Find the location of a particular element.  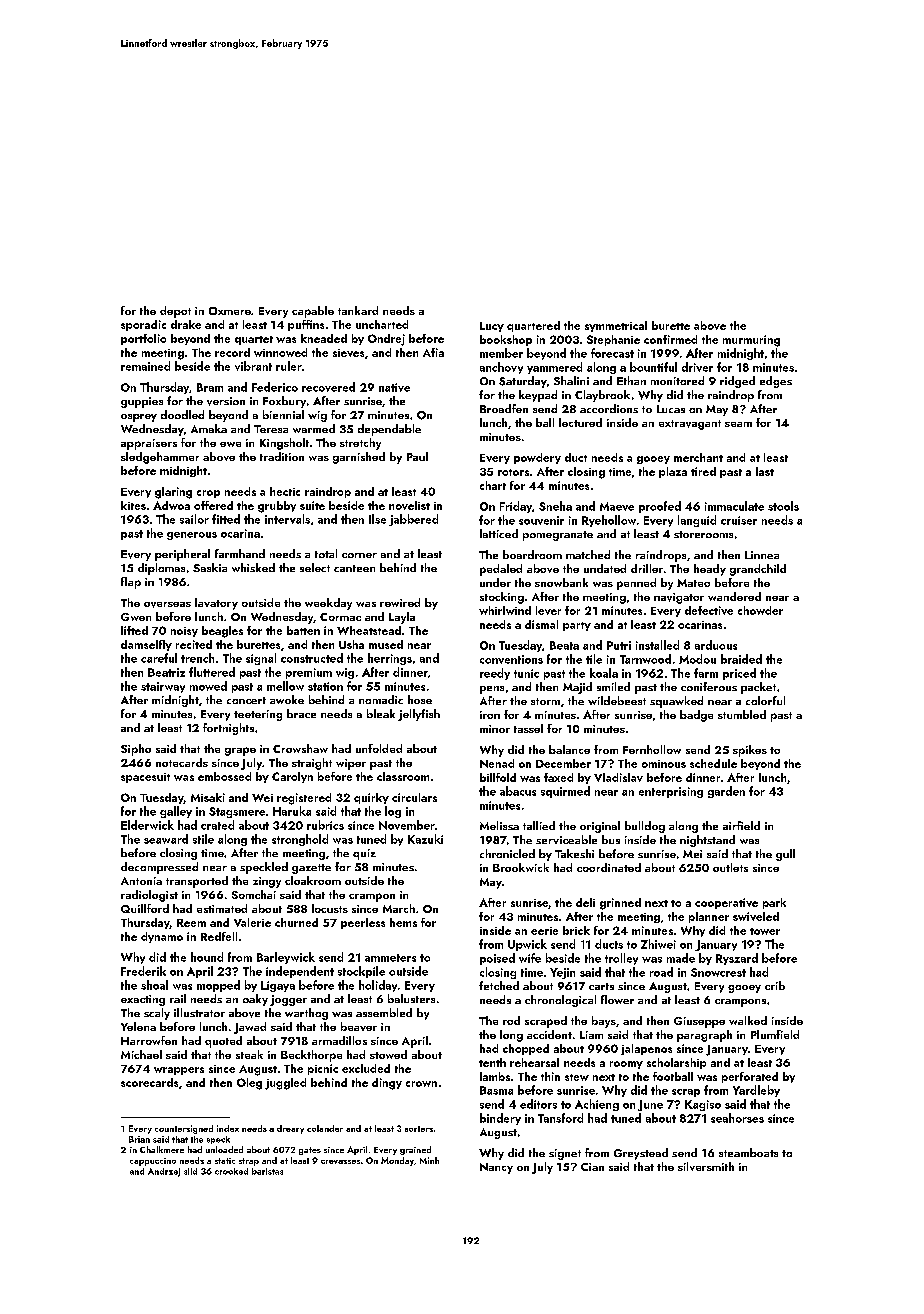

crooked is located at coordinates (231, 1171).
